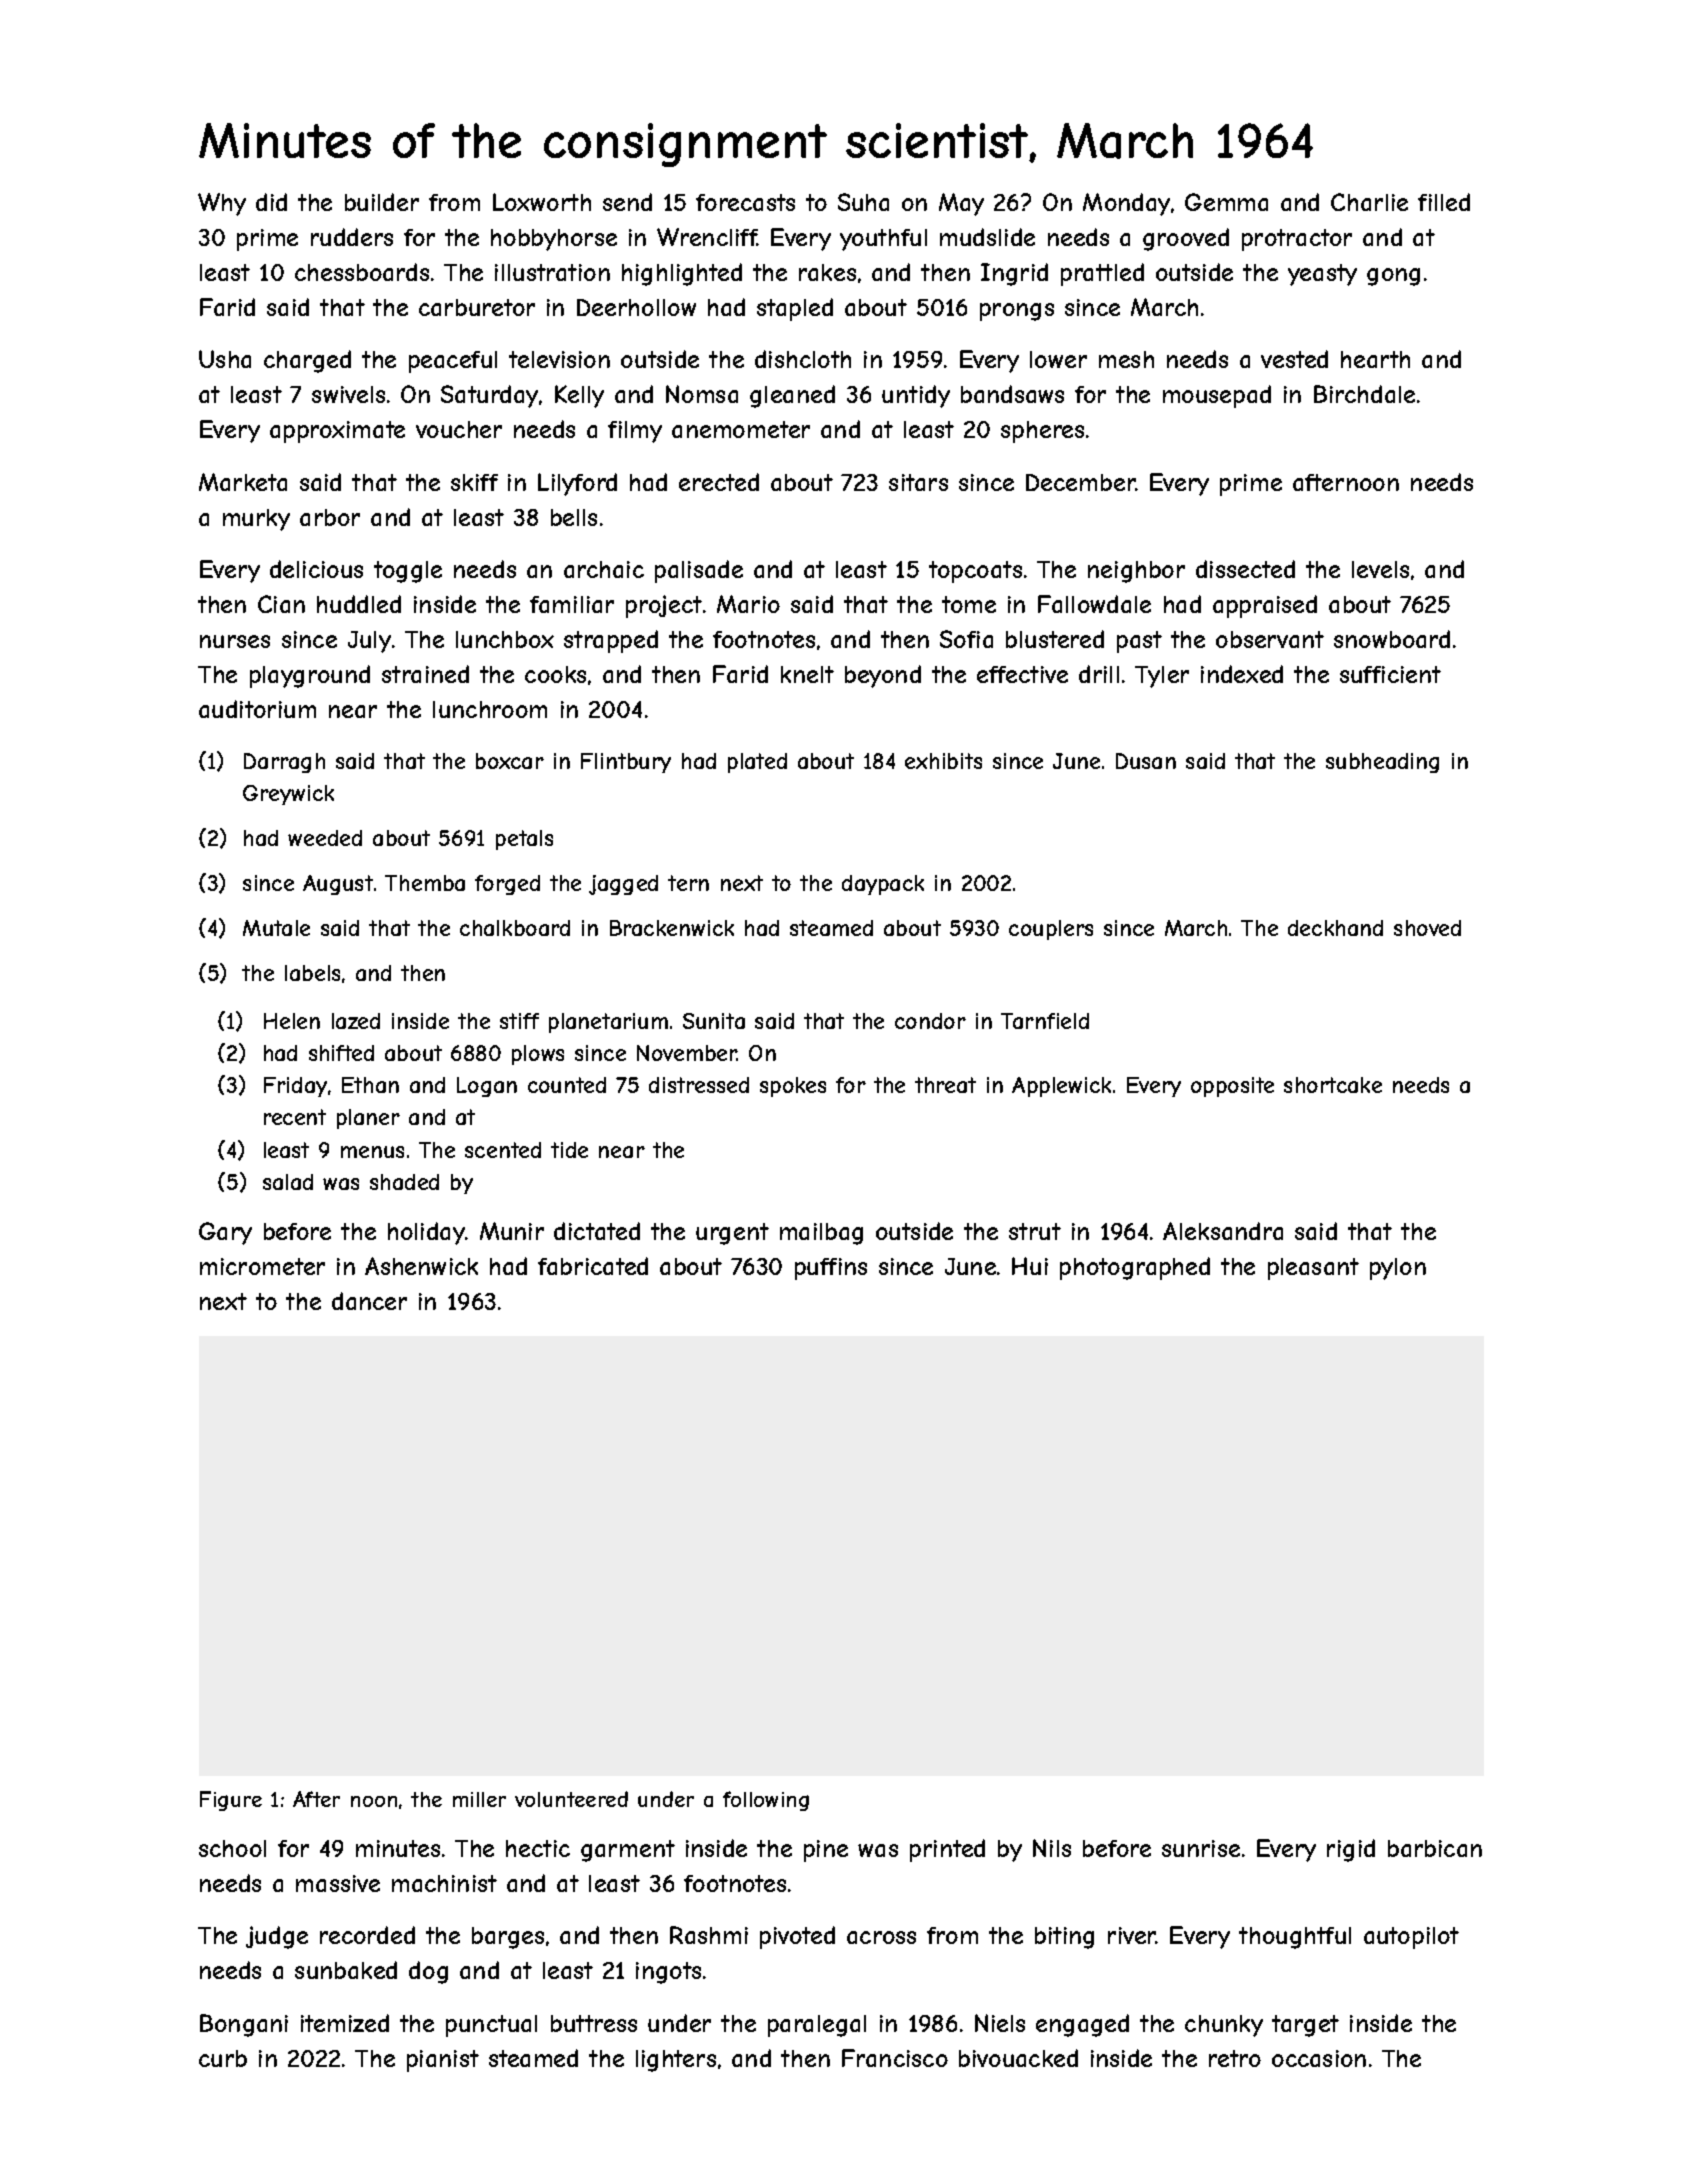 This image has height=2178, width=1683. Describe the element at coordinates (826, 1851) in the image. I see `pine` at that location.
